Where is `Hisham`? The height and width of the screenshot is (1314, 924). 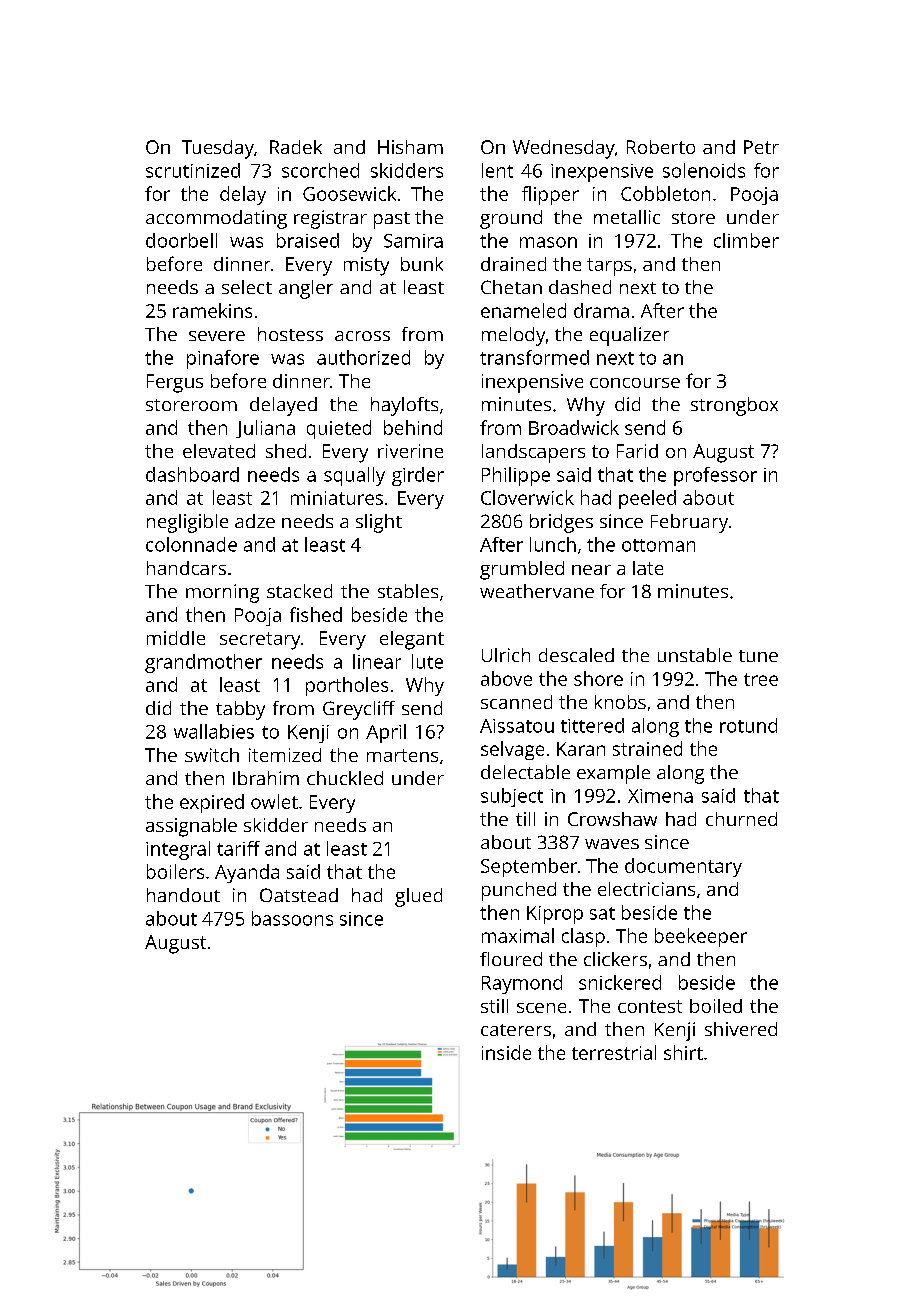
Hisham is located at coordinates (410, 147).
